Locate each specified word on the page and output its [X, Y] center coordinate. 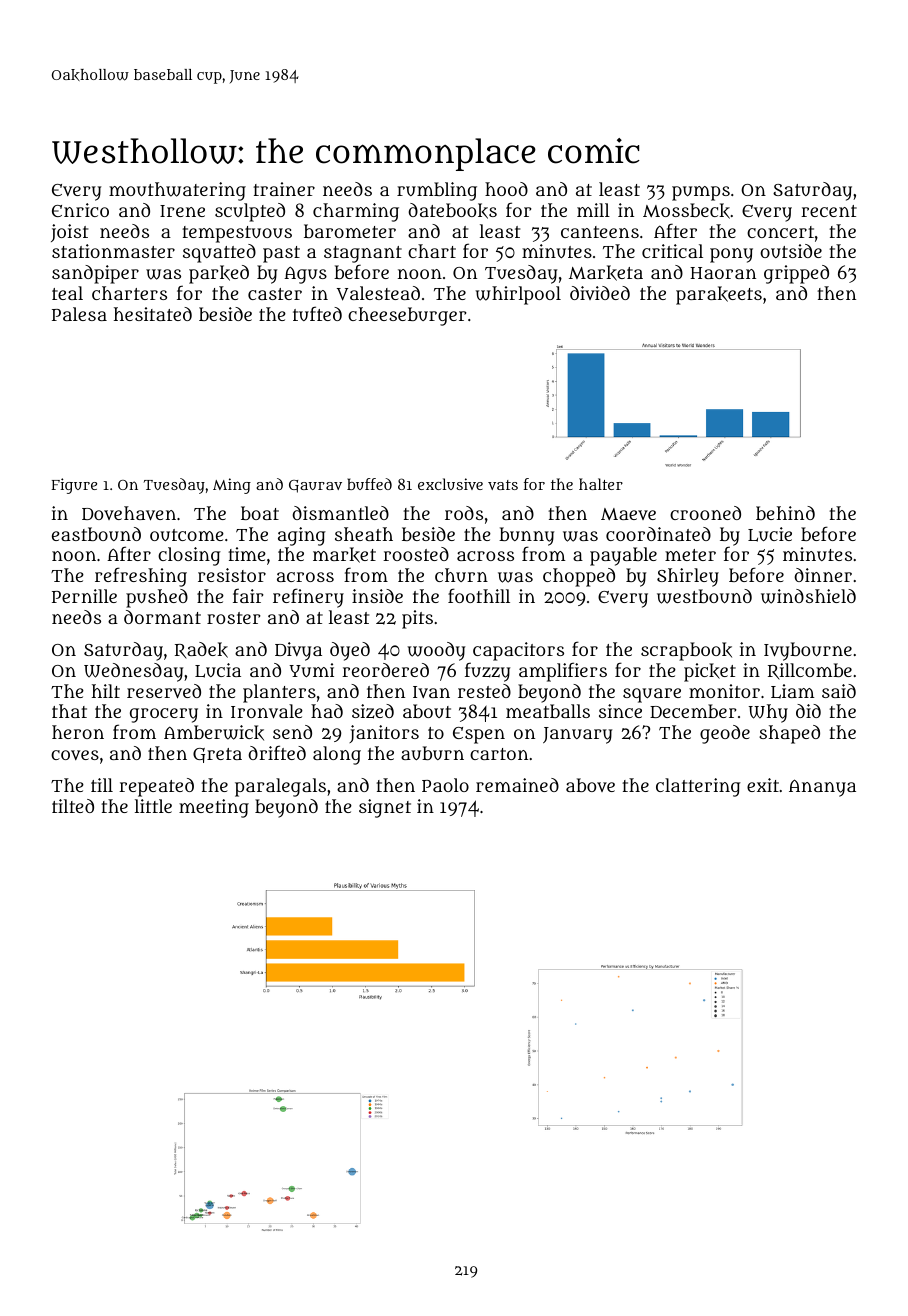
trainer [284, 189]
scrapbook [686, 651]
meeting [214, 808]
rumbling [437, 191]
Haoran [723, 273]
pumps [701, 193]
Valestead [378, 293]
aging [302, 536]
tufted [317, 313]
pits [417, 619]
